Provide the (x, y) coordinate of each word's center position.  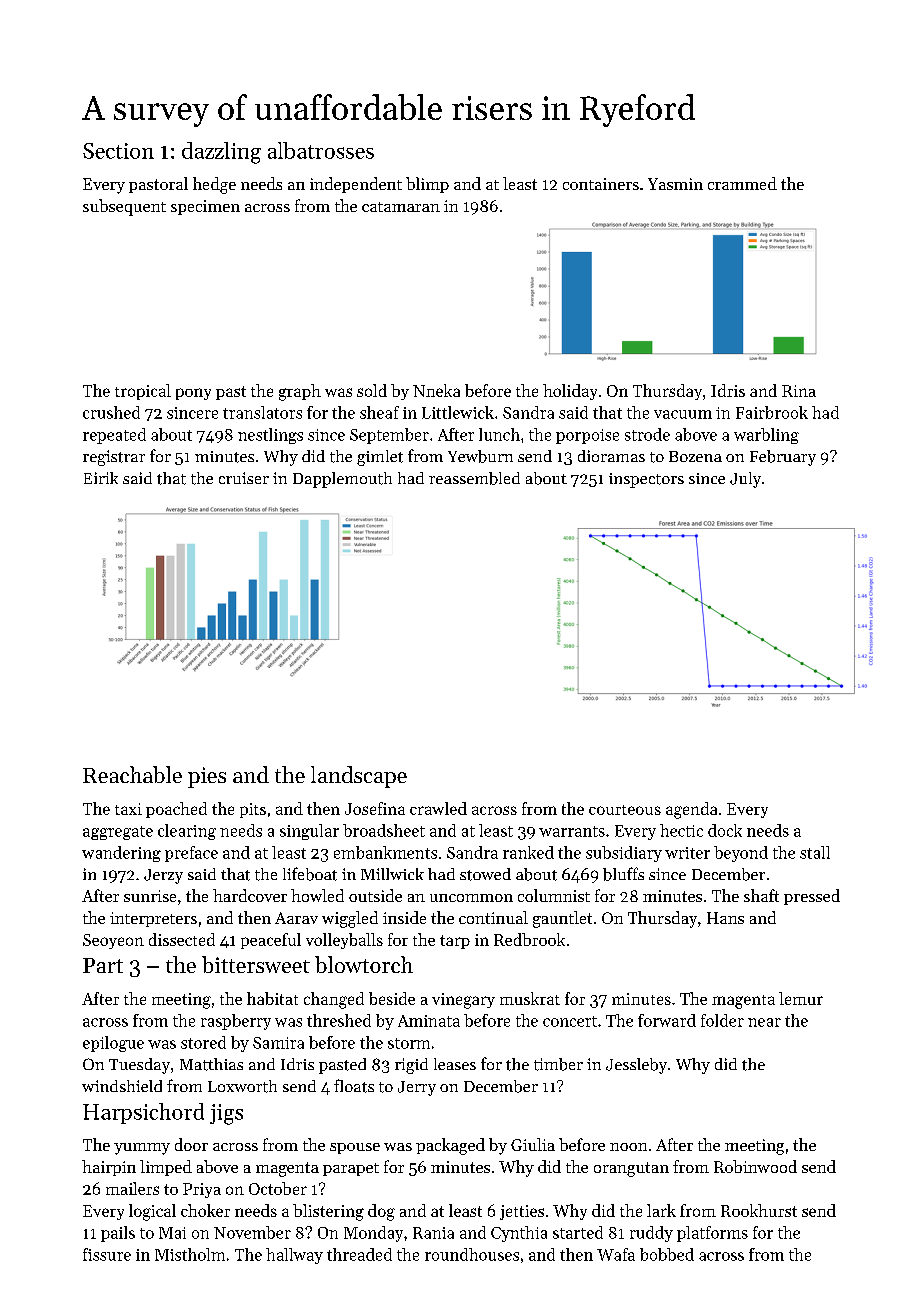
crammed (742, 183)
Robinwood (755, 1166)
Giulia (533, 1144)
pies (207, 777)
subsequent (124, 207)
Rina (799, 391)
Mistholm (190, 1254)
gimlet (380, 458)
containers (601, 184)
